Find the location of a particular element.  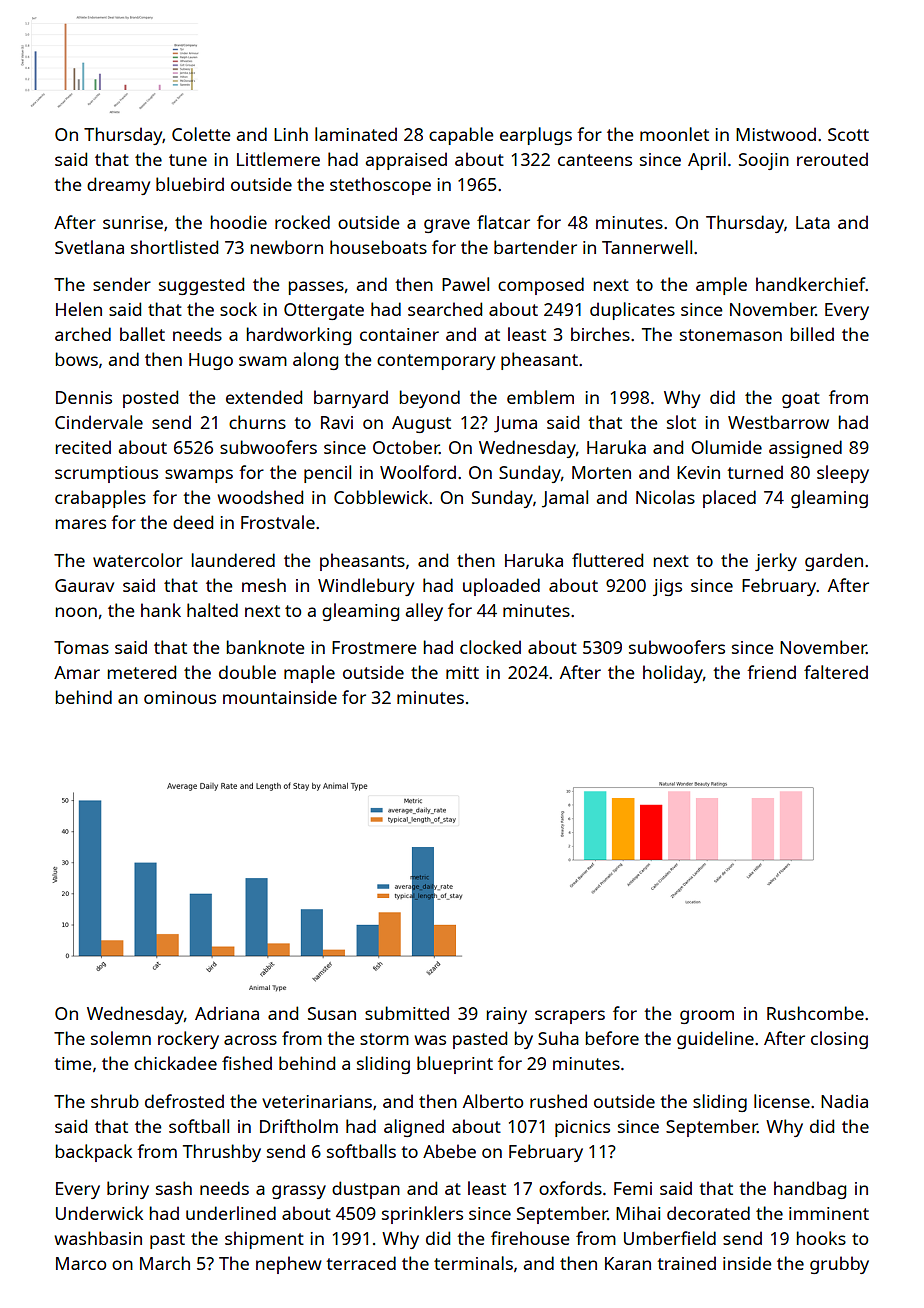

faltered is located at coordinates (836, 672).
